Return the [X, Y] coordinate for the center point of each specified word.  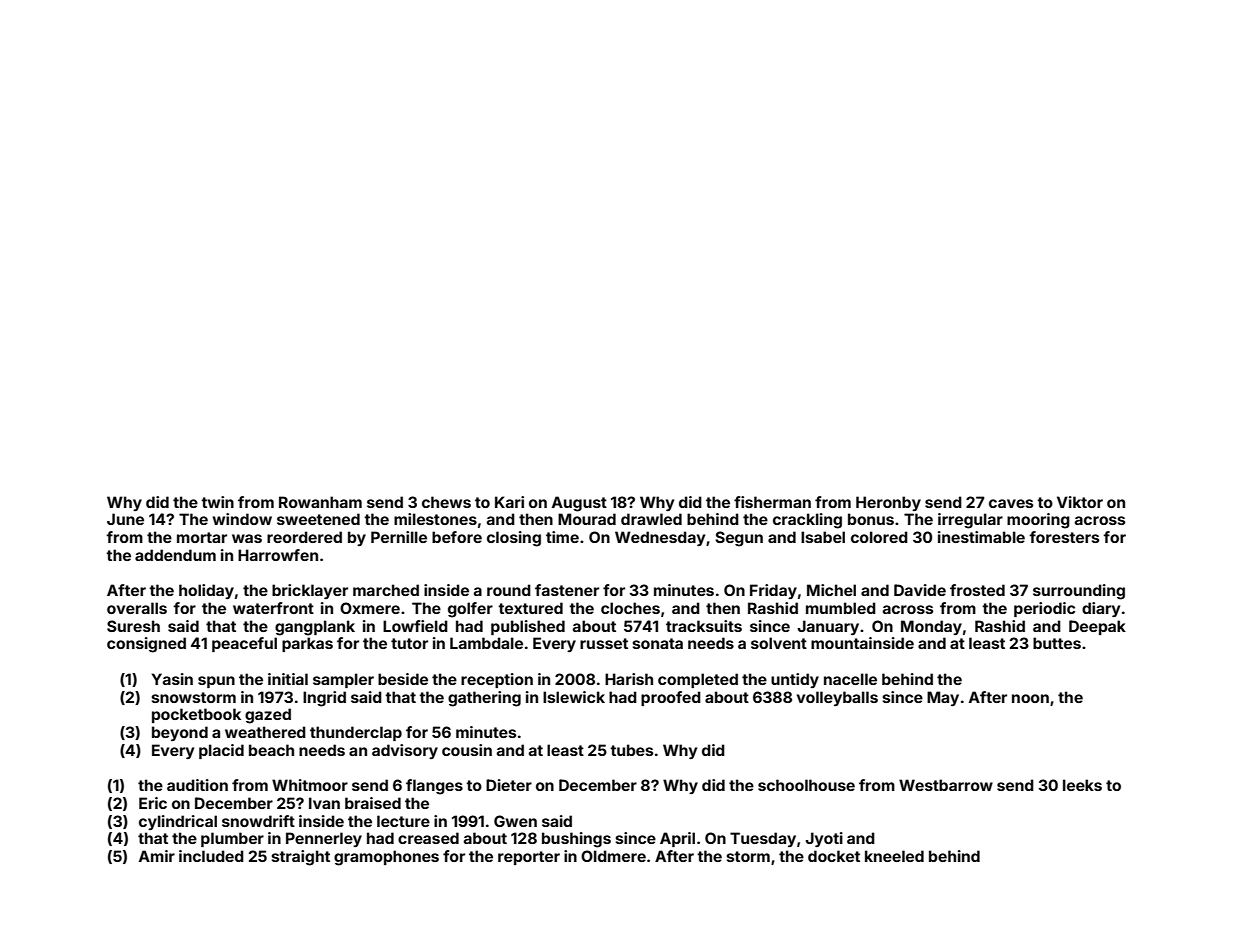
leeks [1082, 785]
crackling [807, 521]
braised [373, 803]
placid [221, 751]
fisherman [772, 502]
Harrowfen [278, 555]
